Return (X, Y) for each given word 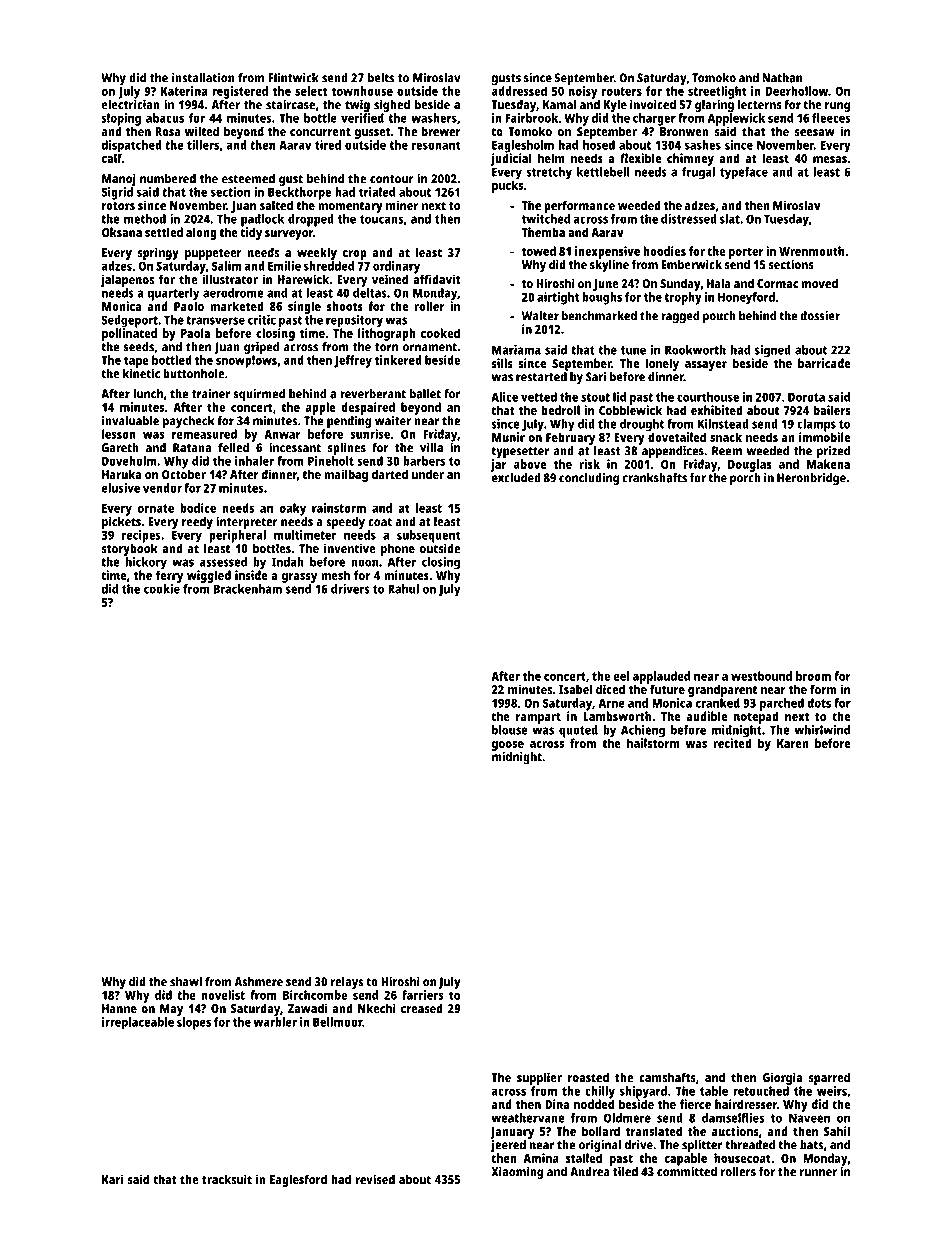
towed (539, 251)
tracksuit (227, 1179)
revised (375, 1179)
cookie (162, 589)
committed (687, 1171)
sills (502, 363)
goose (508, 746)
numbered (168, 178)
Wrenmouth (811, 251)
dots (819, 703)
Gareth (120, 447)
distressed (689, 219)
